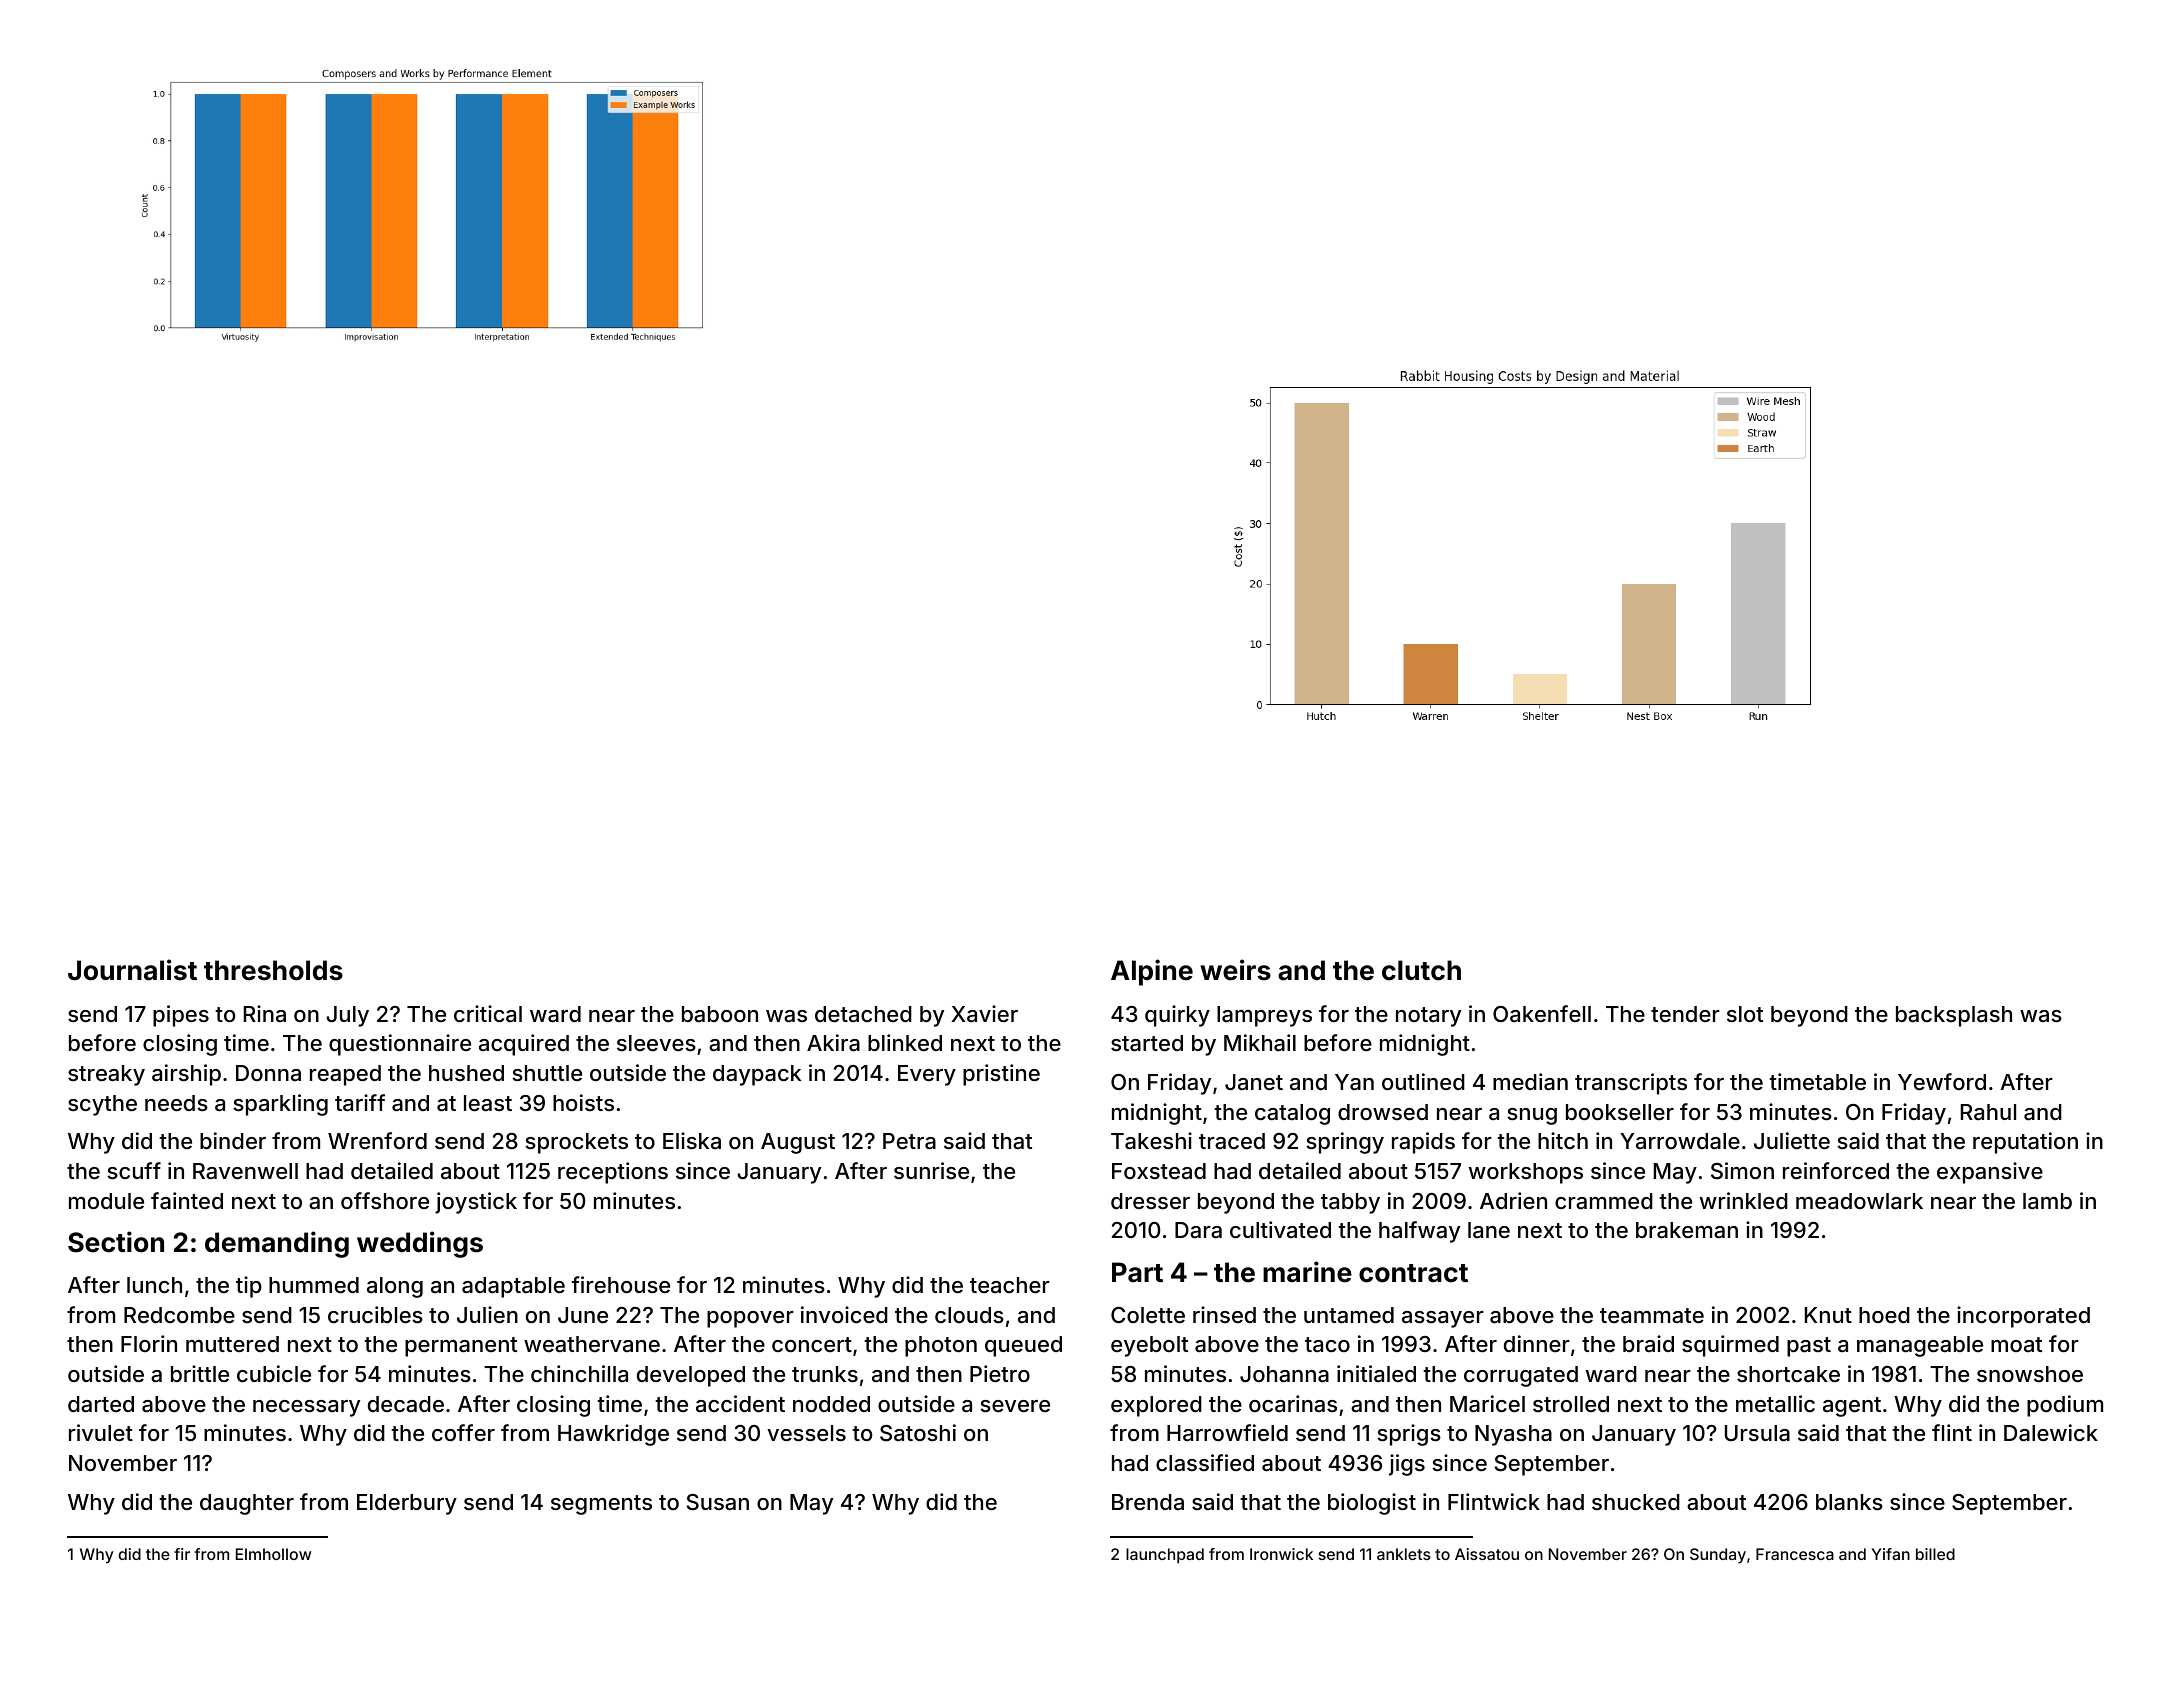 This image has width=2178, height=1683. I want to click on tabby, so click(1350, 1203).
